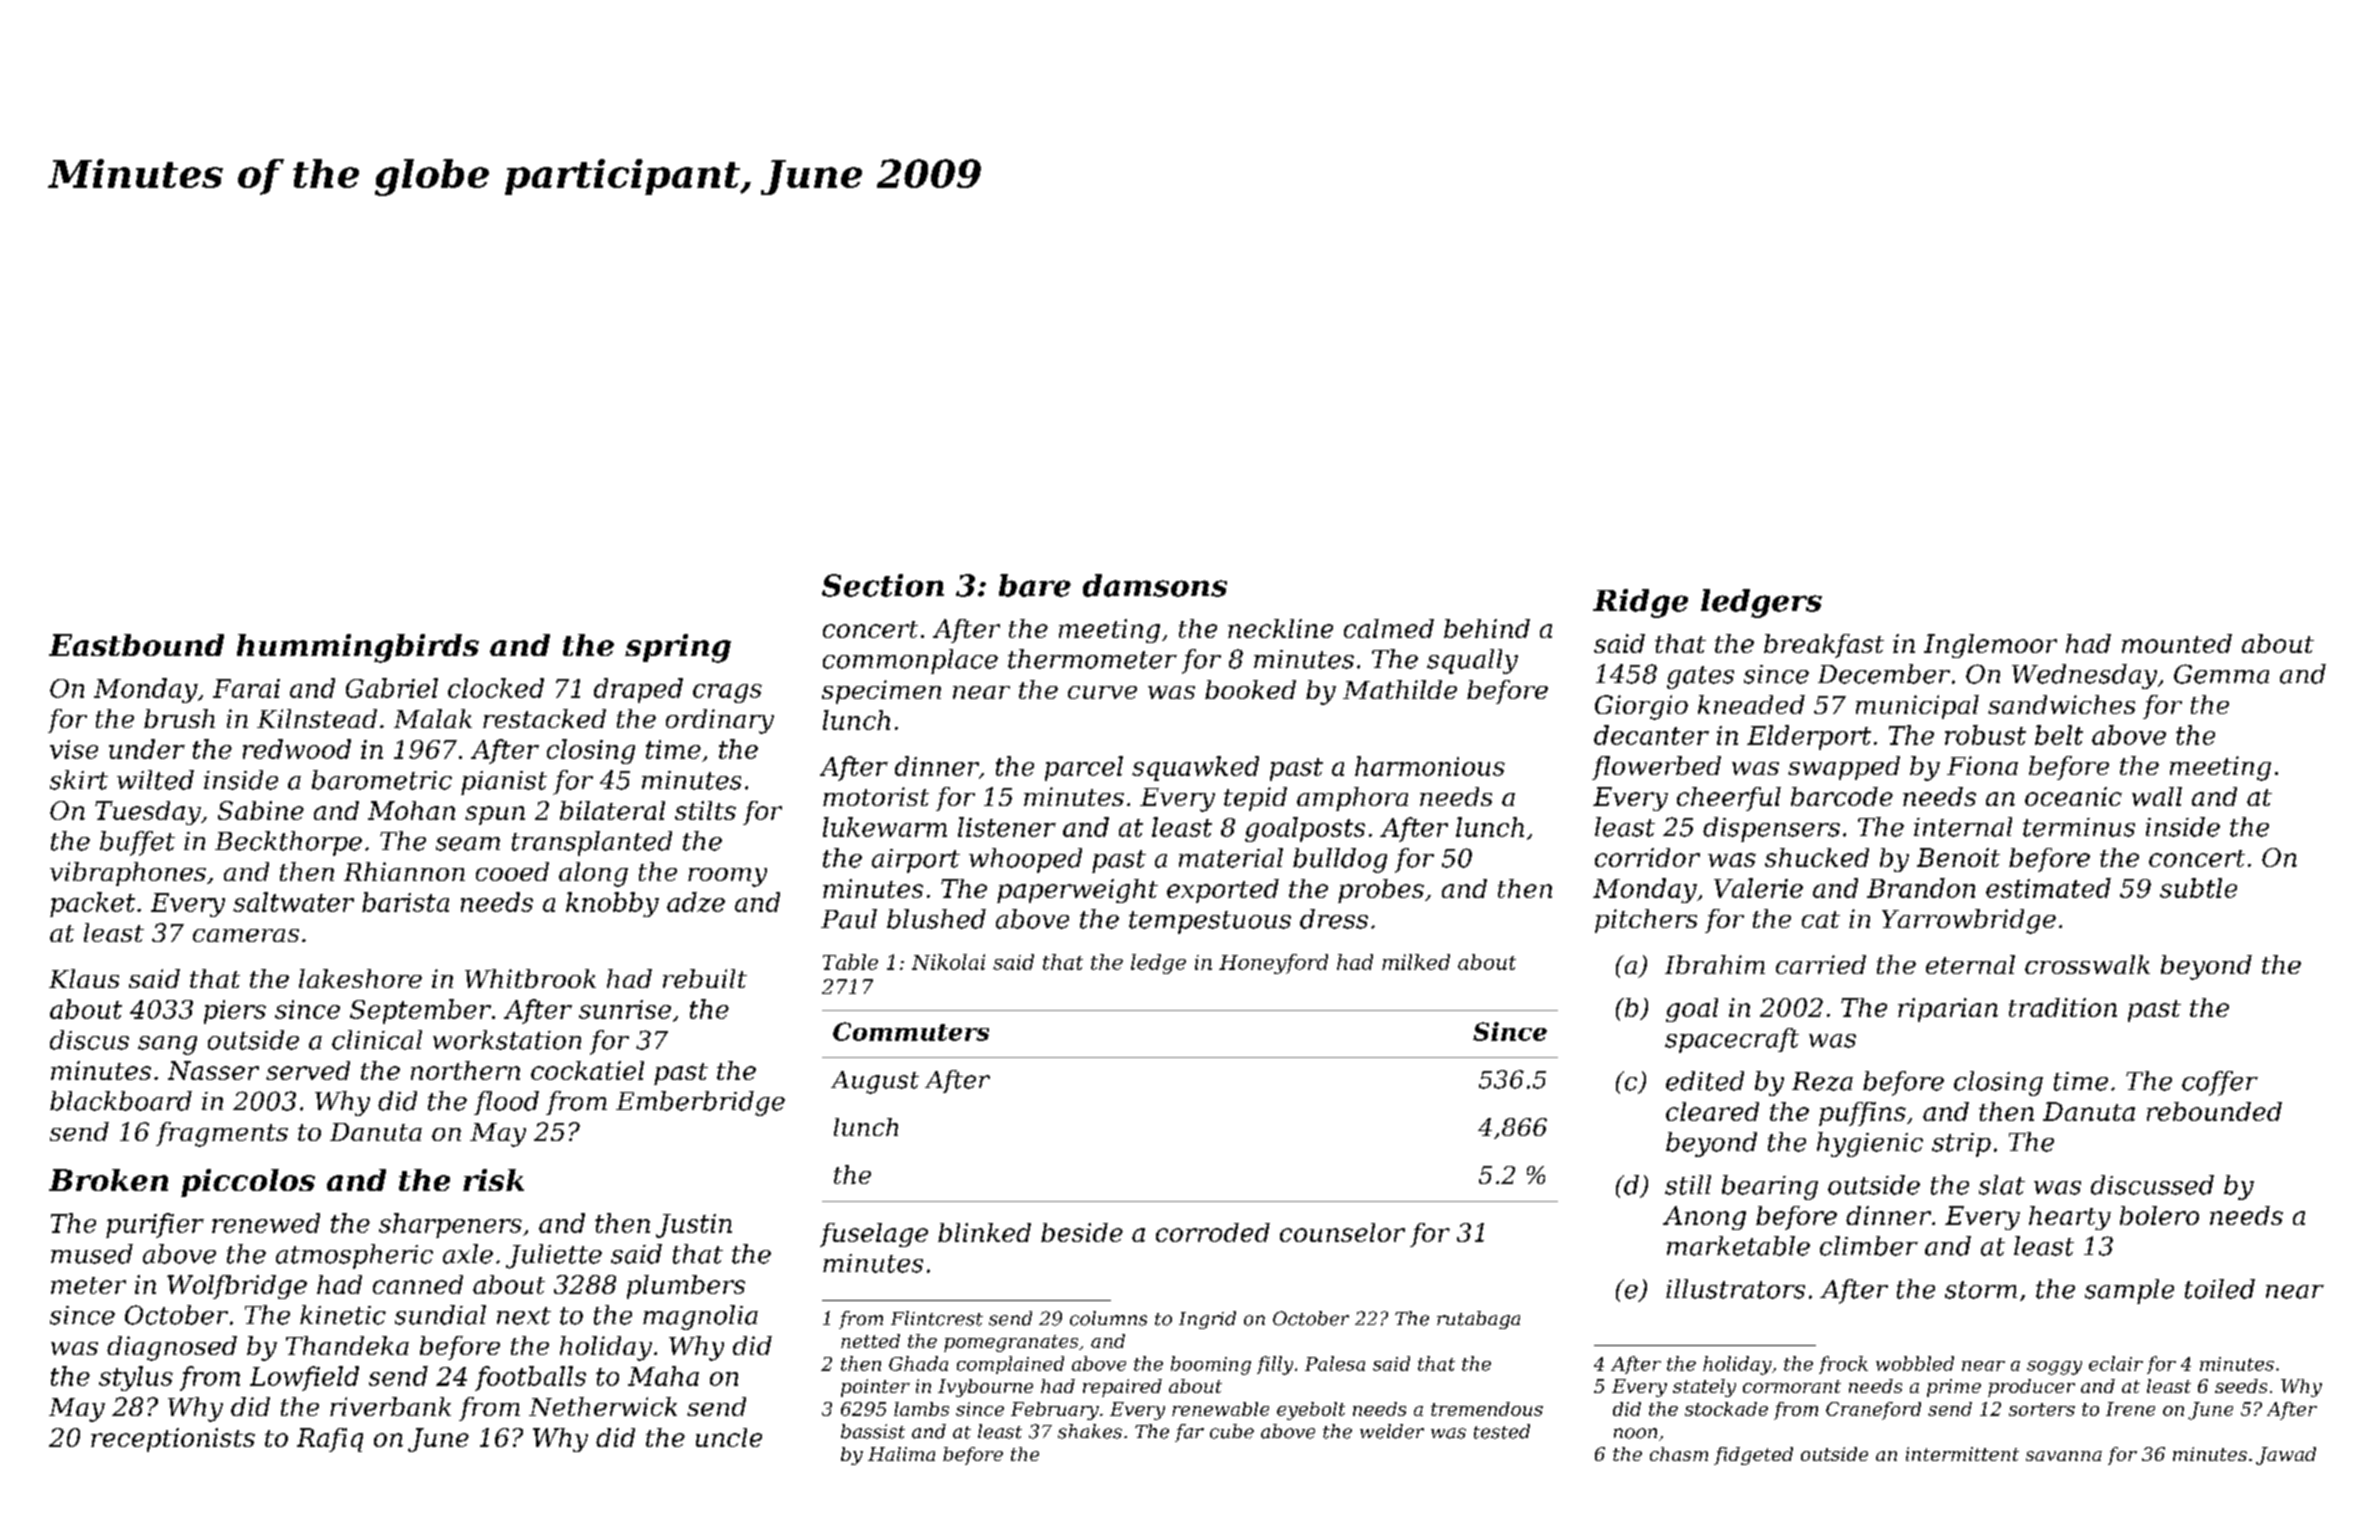 The height and width of the screenshot is (1540, 2380). What do you see at coordinates (84, 978) in the screenshot?
I see `Klaus` at bounding box center [84, 978].
